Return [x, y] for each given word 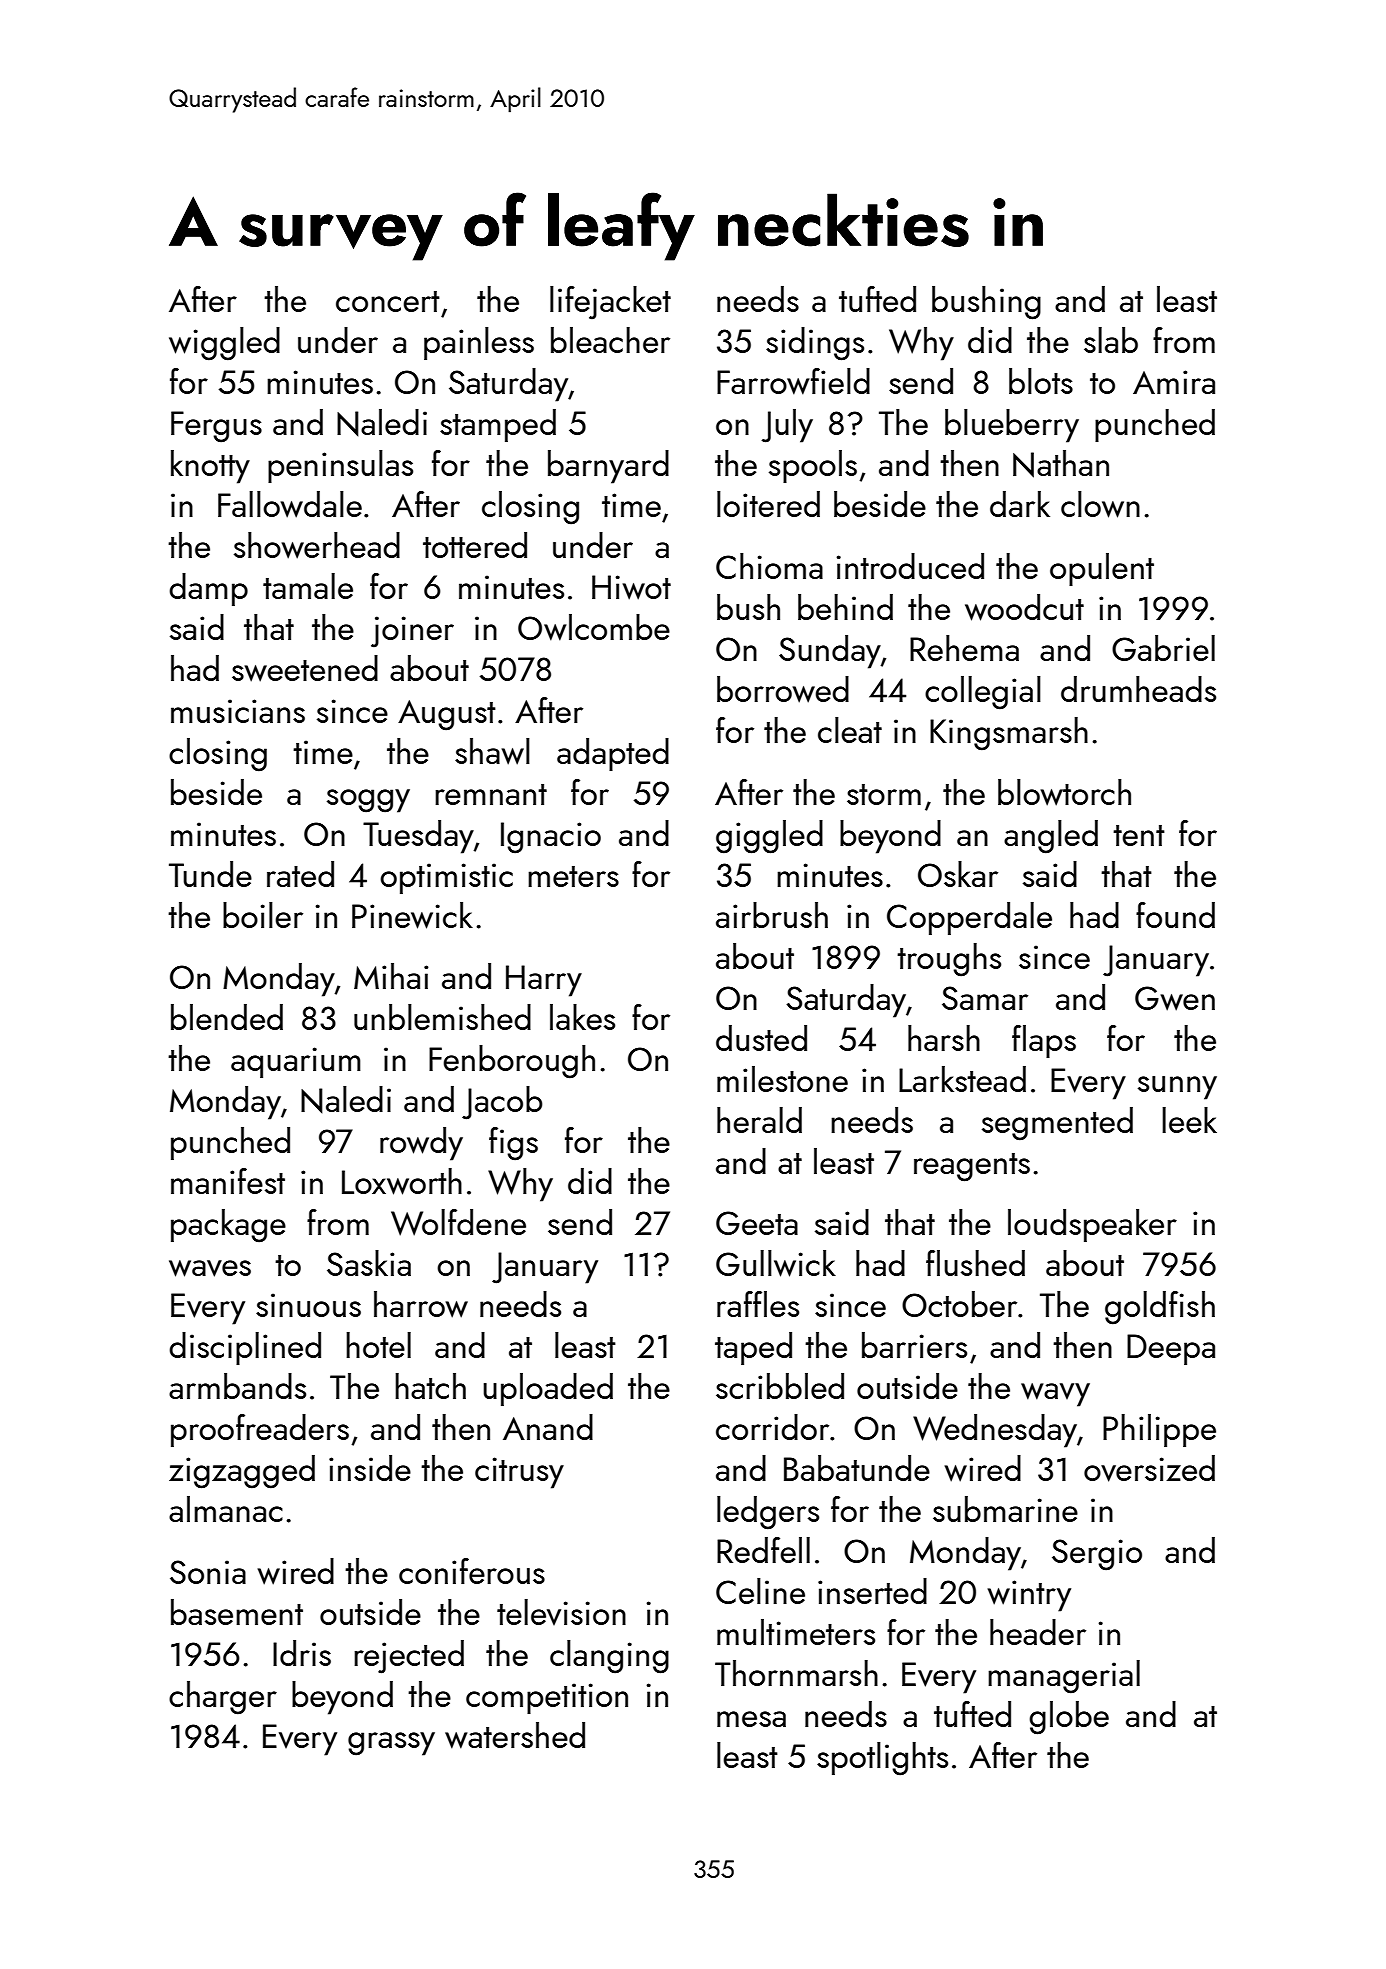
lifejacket [610, 303]
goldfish [1160, 1308]
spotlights [882, 1759]
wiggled [224, 344]
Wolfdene [458, 1222]
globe [1069, 1718]
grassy [391, 1744]
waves [210, 1268]
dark [1020, 504]
